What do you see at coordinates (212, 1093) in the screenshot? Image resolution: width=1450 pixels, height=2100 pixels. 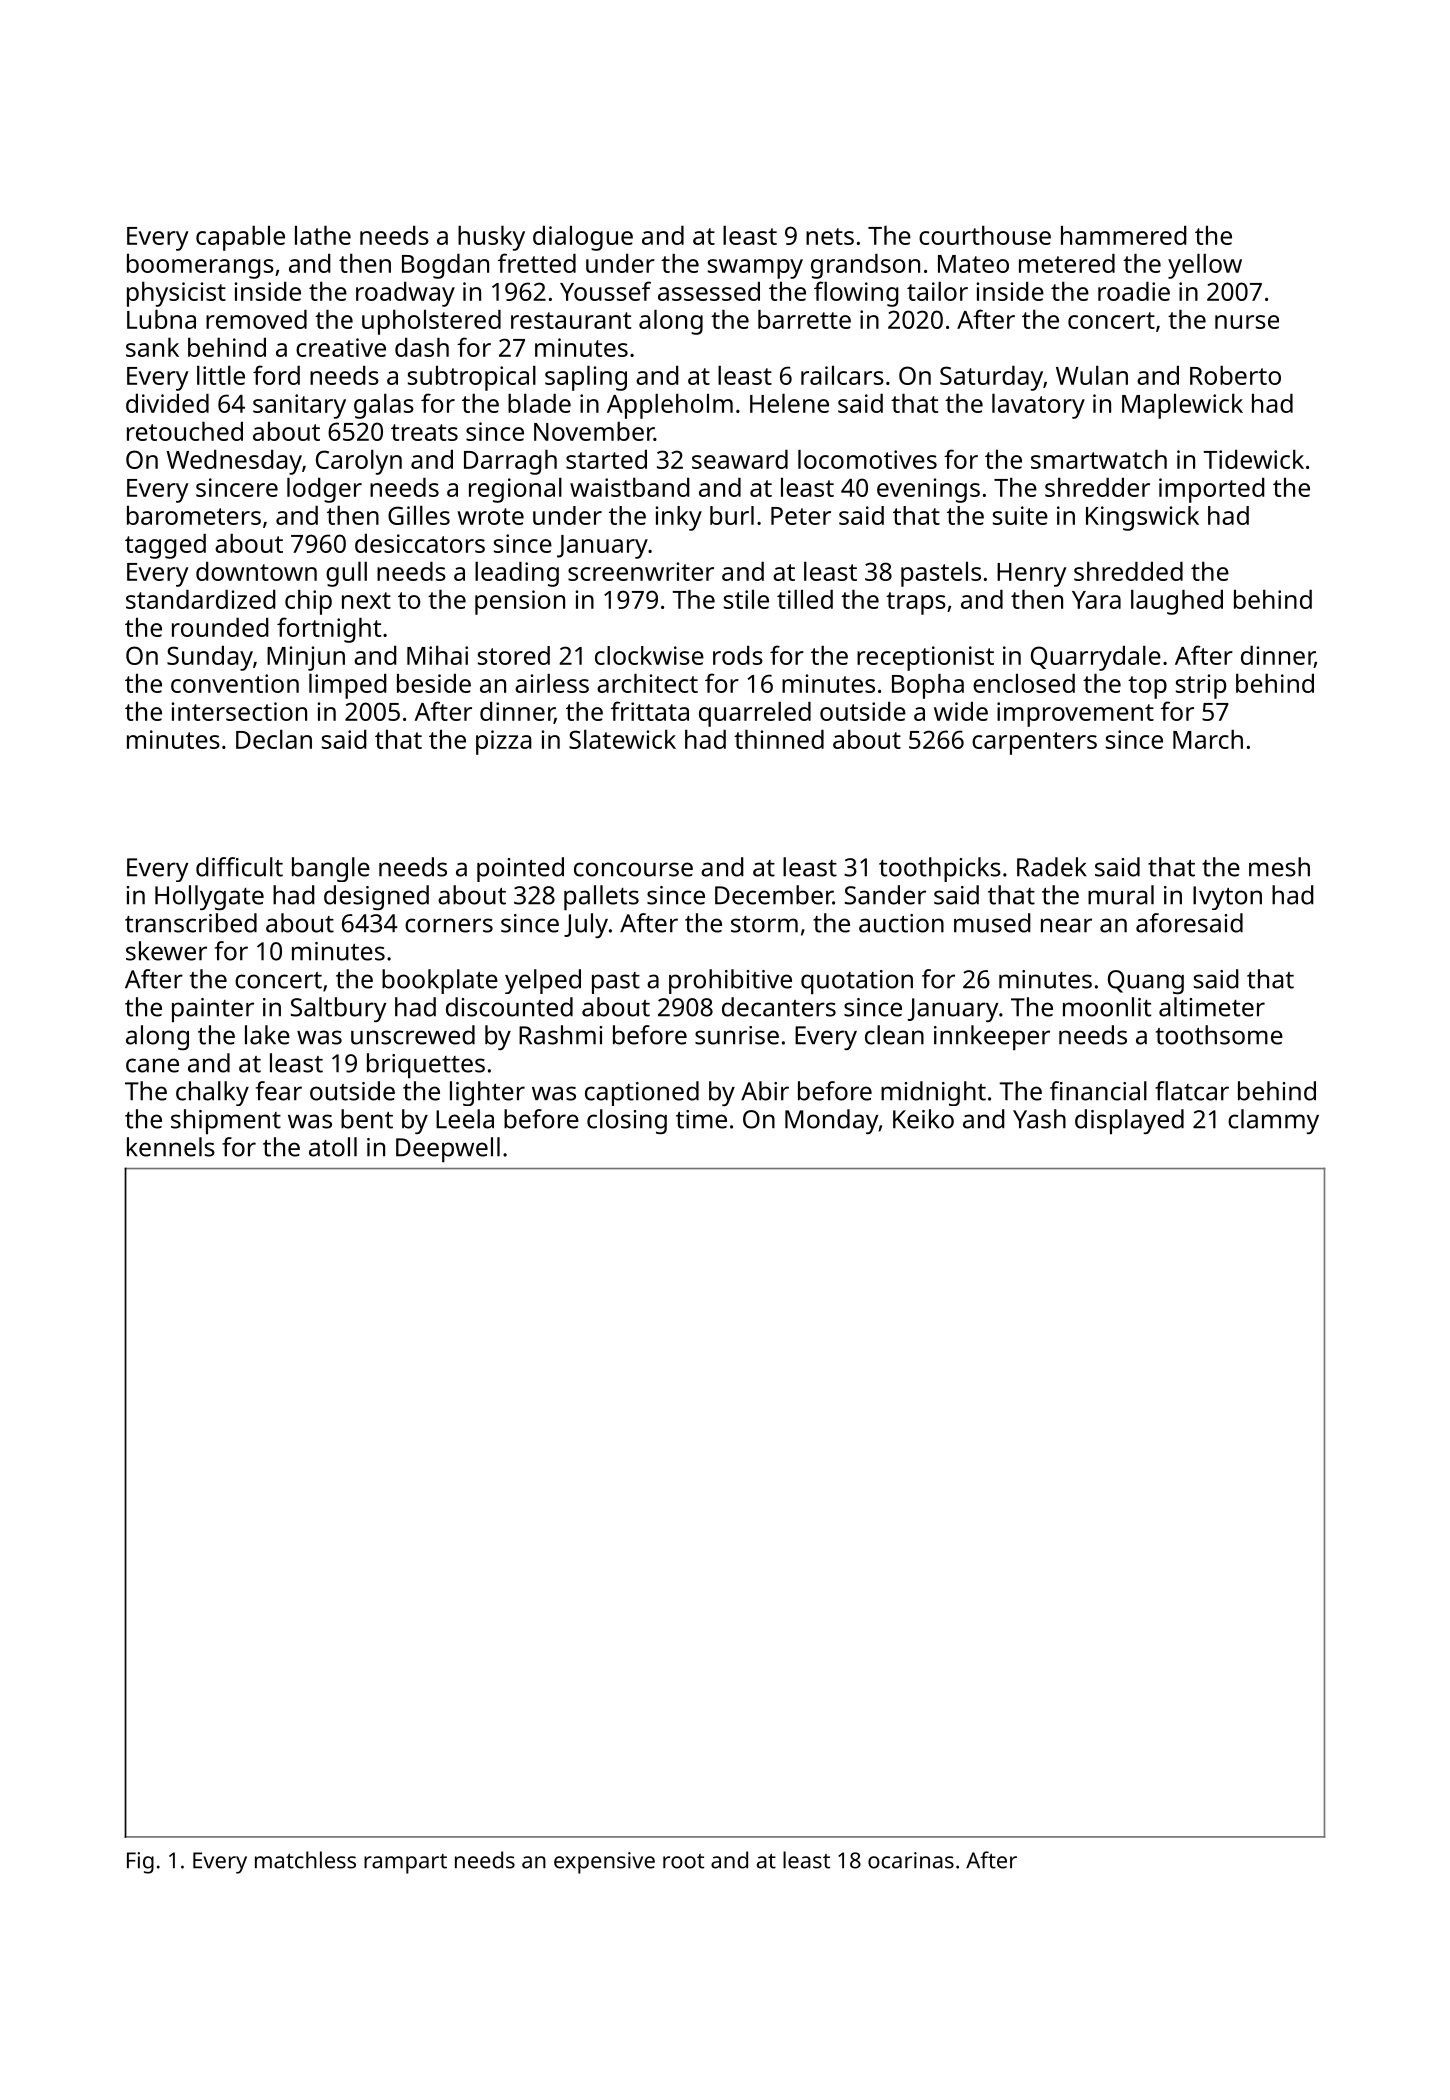 I see `chalky` at bounding box center [212, 1093].
